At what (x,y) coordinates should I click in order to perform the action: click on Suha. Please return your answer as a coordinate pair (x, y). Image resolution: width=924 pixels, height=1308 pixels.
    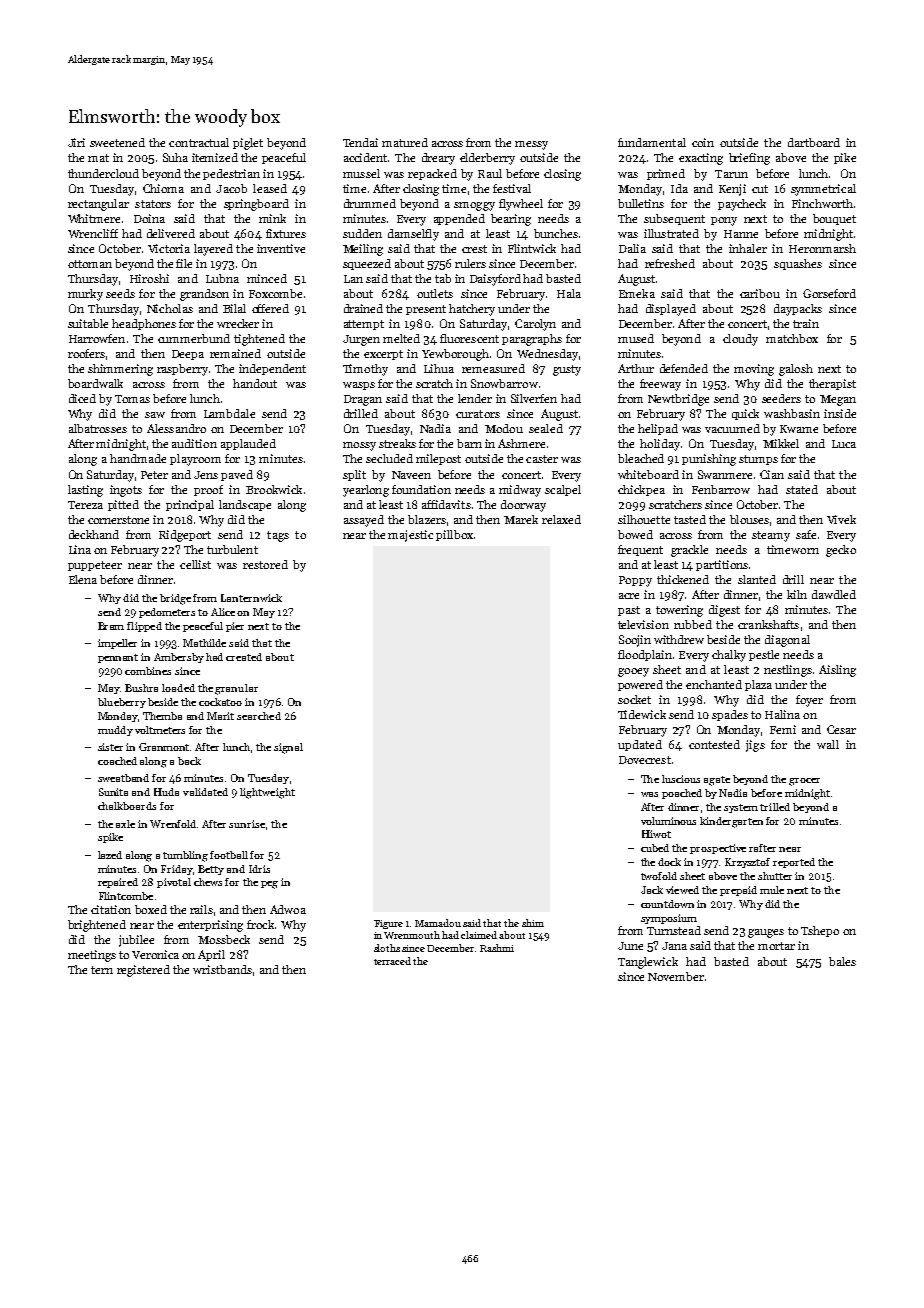
    Looking at the image, I should click on (175, 157).
